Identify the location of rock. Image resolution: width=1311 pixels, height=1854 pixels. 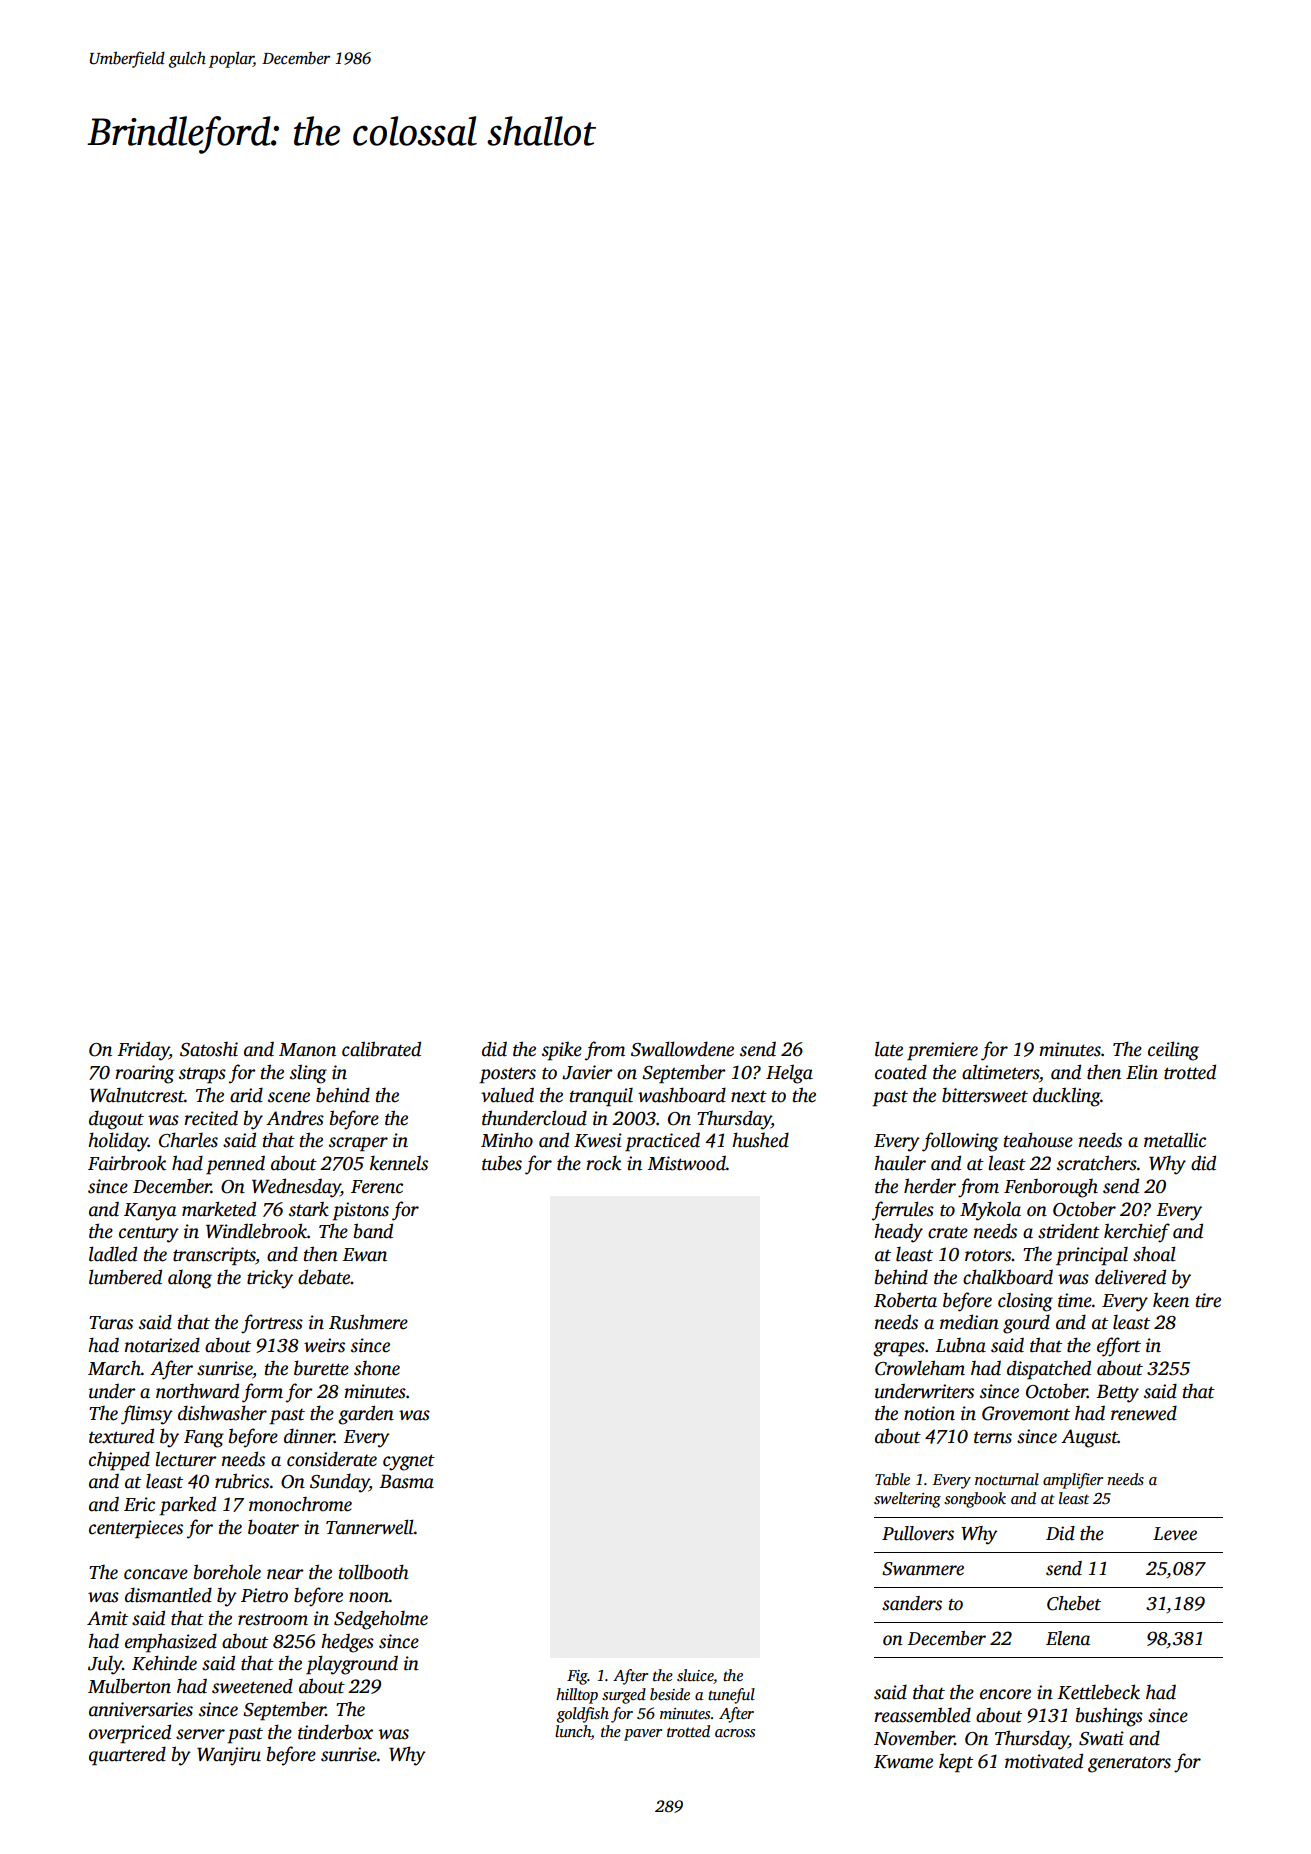
(603, 1163).
